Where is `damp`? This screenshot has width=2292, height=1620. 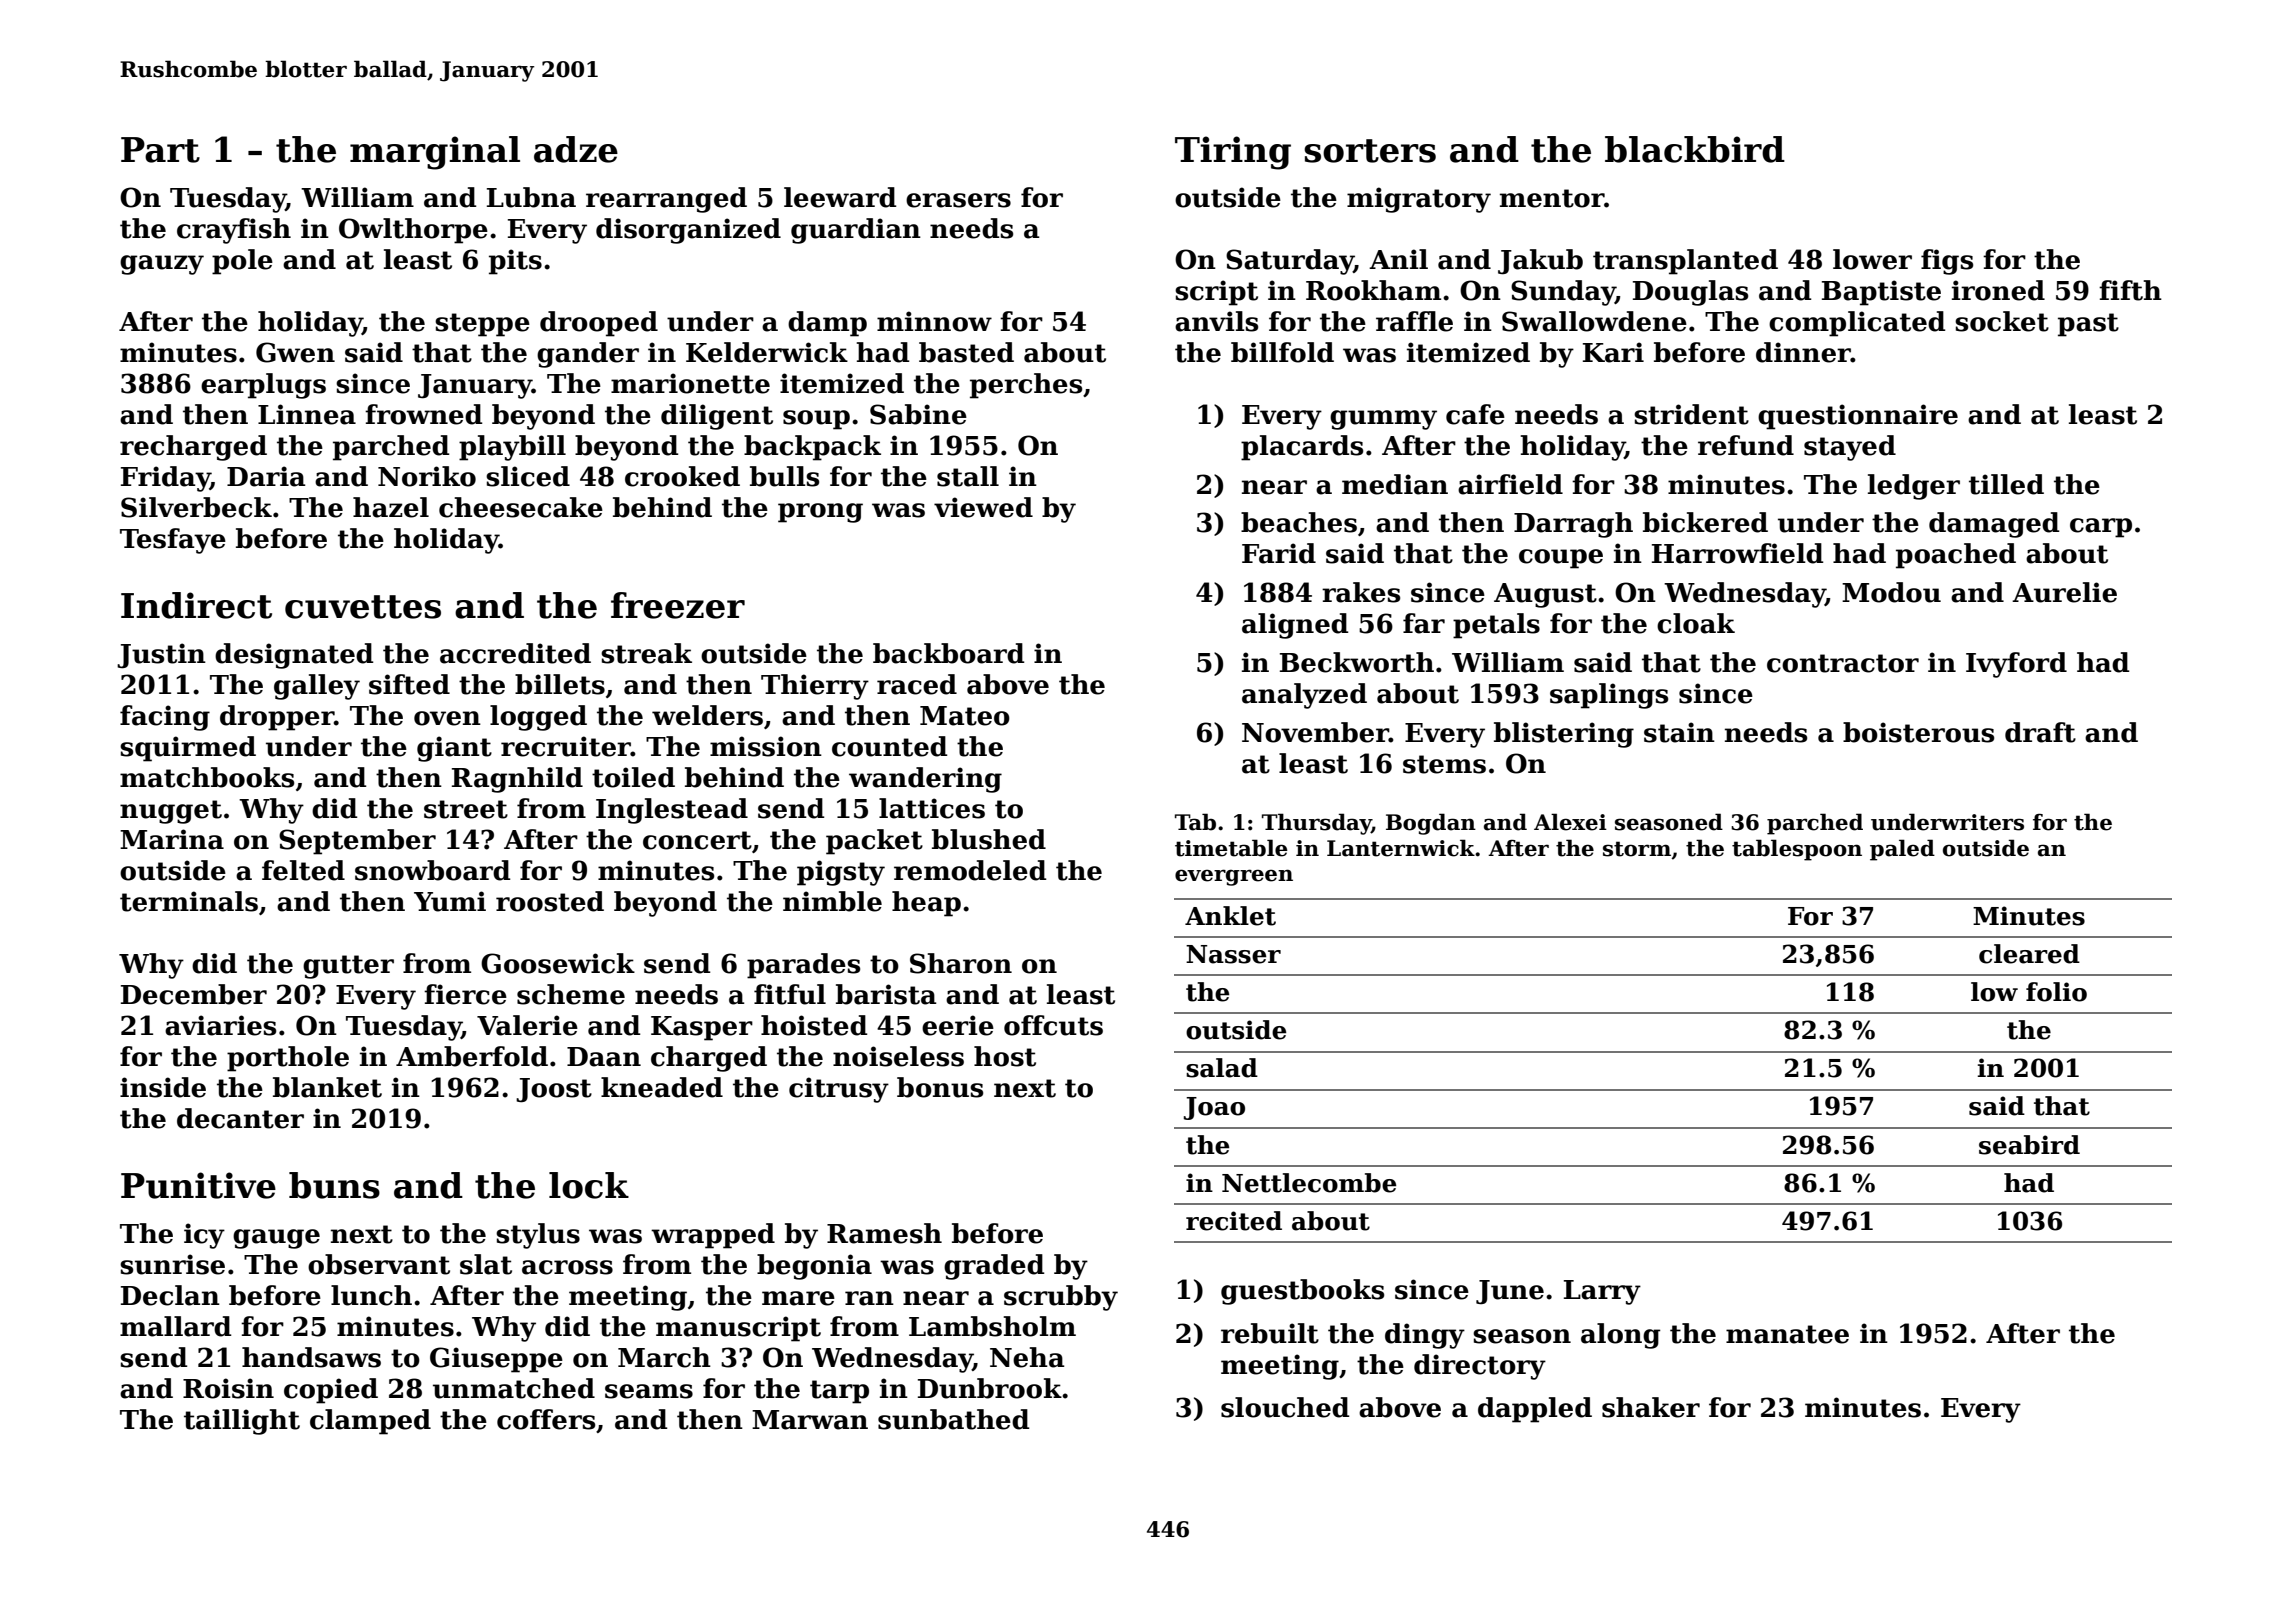 damp is located at coordinates (827, 324).
